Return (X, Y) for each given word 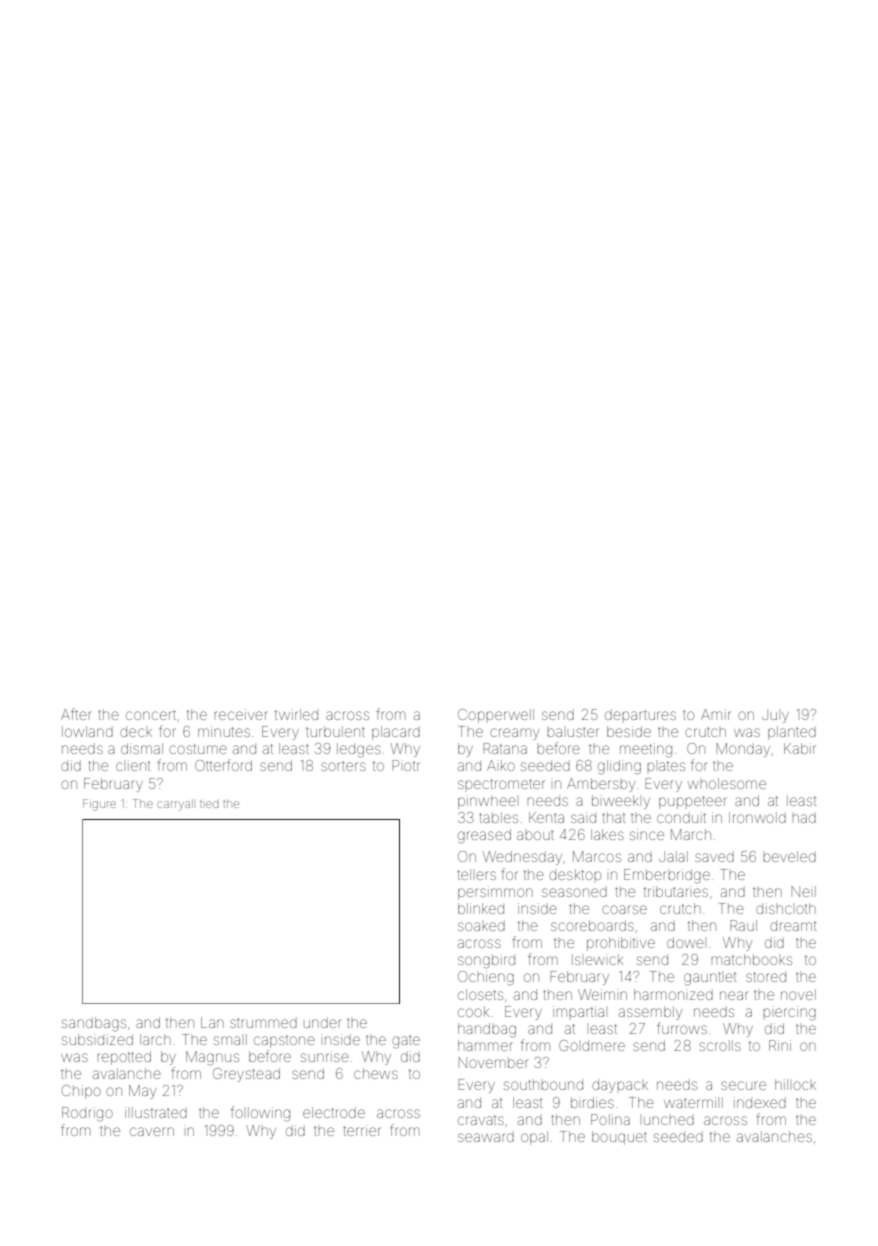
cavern (152, 1131)
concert (151, 715)
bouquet (619, 1138)
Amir (716, 714)
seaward (486, 1136)
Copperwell (496, 716)
